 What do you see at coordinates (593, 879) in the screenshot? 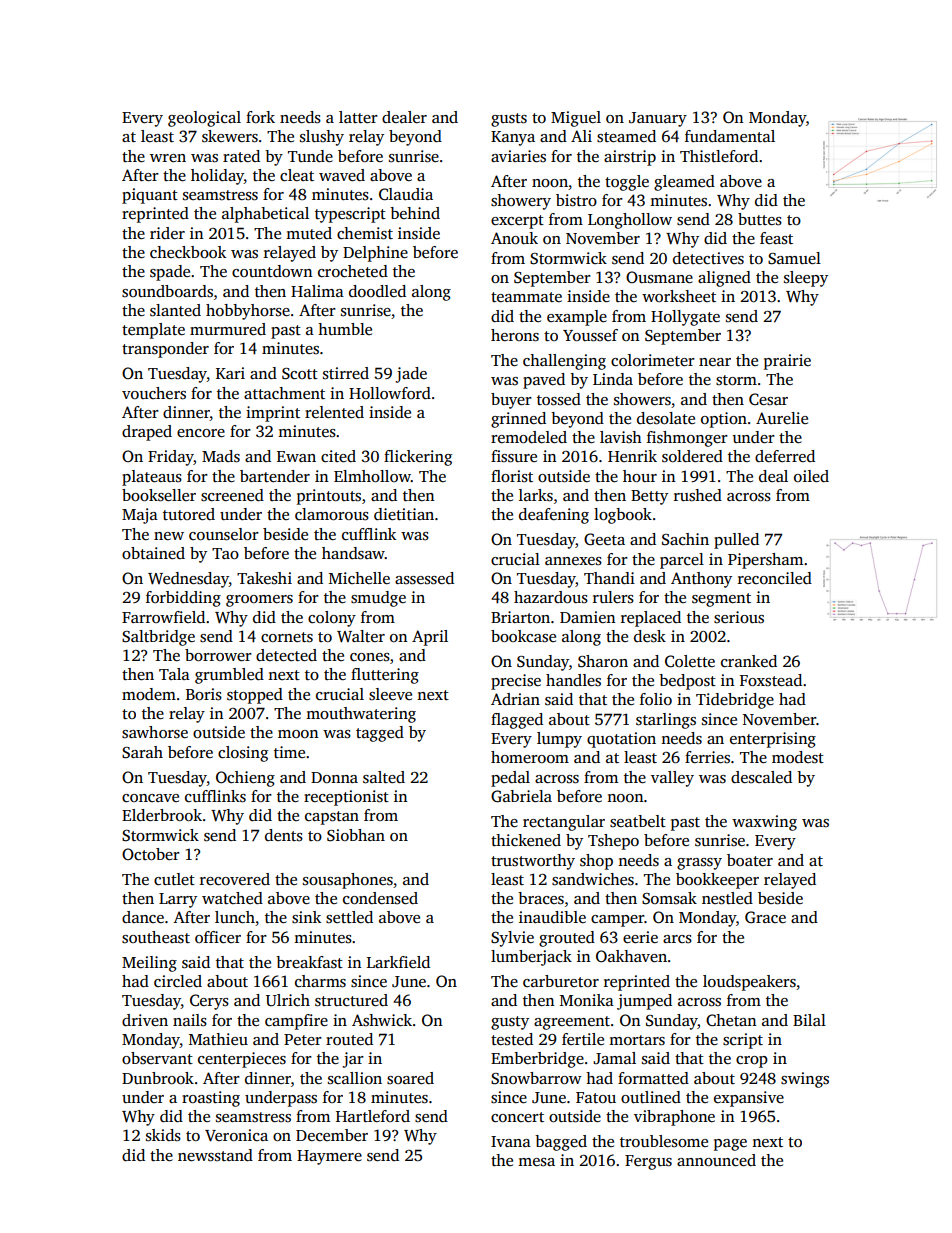
I see `sandwiches` at bounding box center [593, 879].
